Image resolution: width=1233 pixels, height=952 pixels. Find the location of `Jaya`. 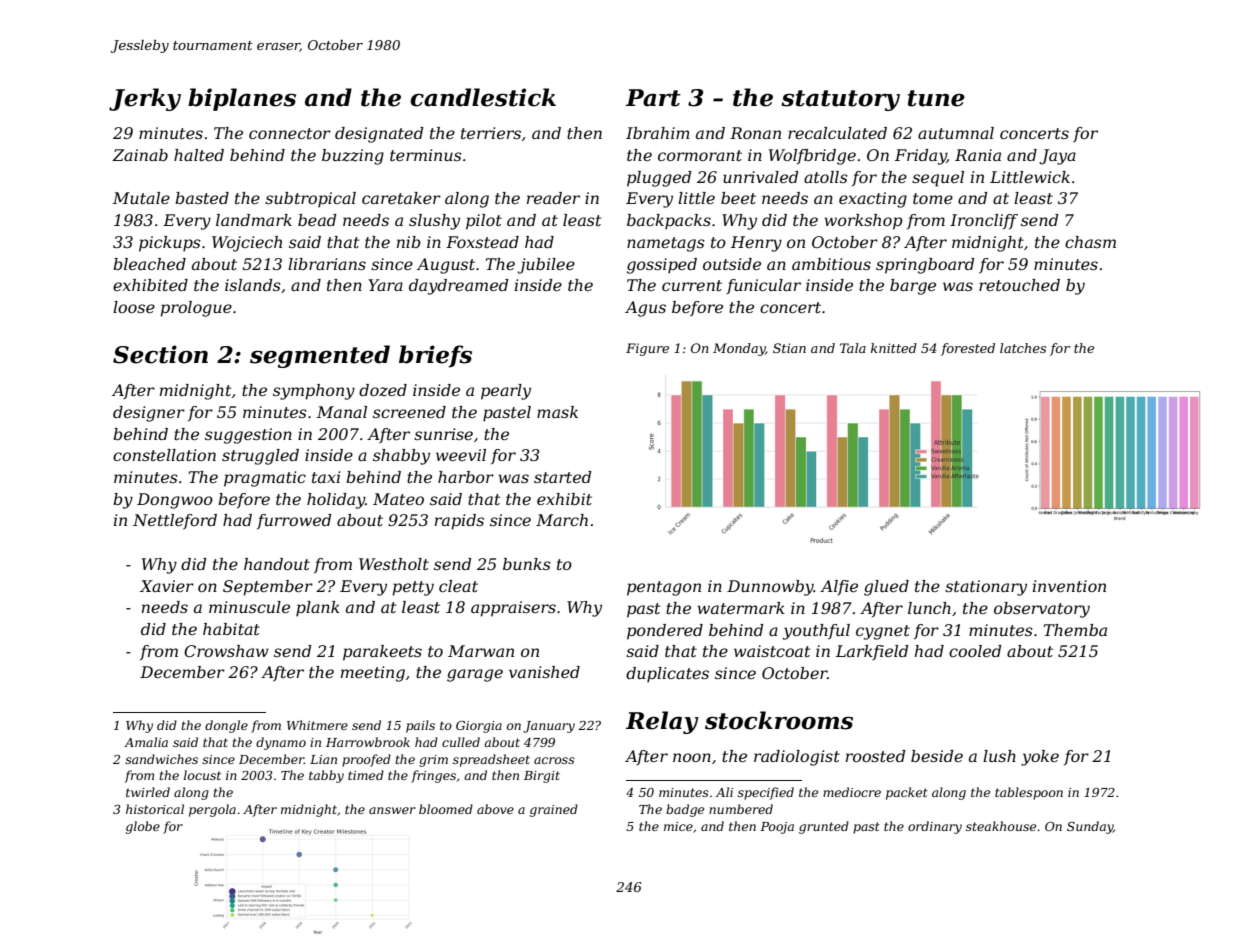

Jaya is located at coordinates (1057, 157).
